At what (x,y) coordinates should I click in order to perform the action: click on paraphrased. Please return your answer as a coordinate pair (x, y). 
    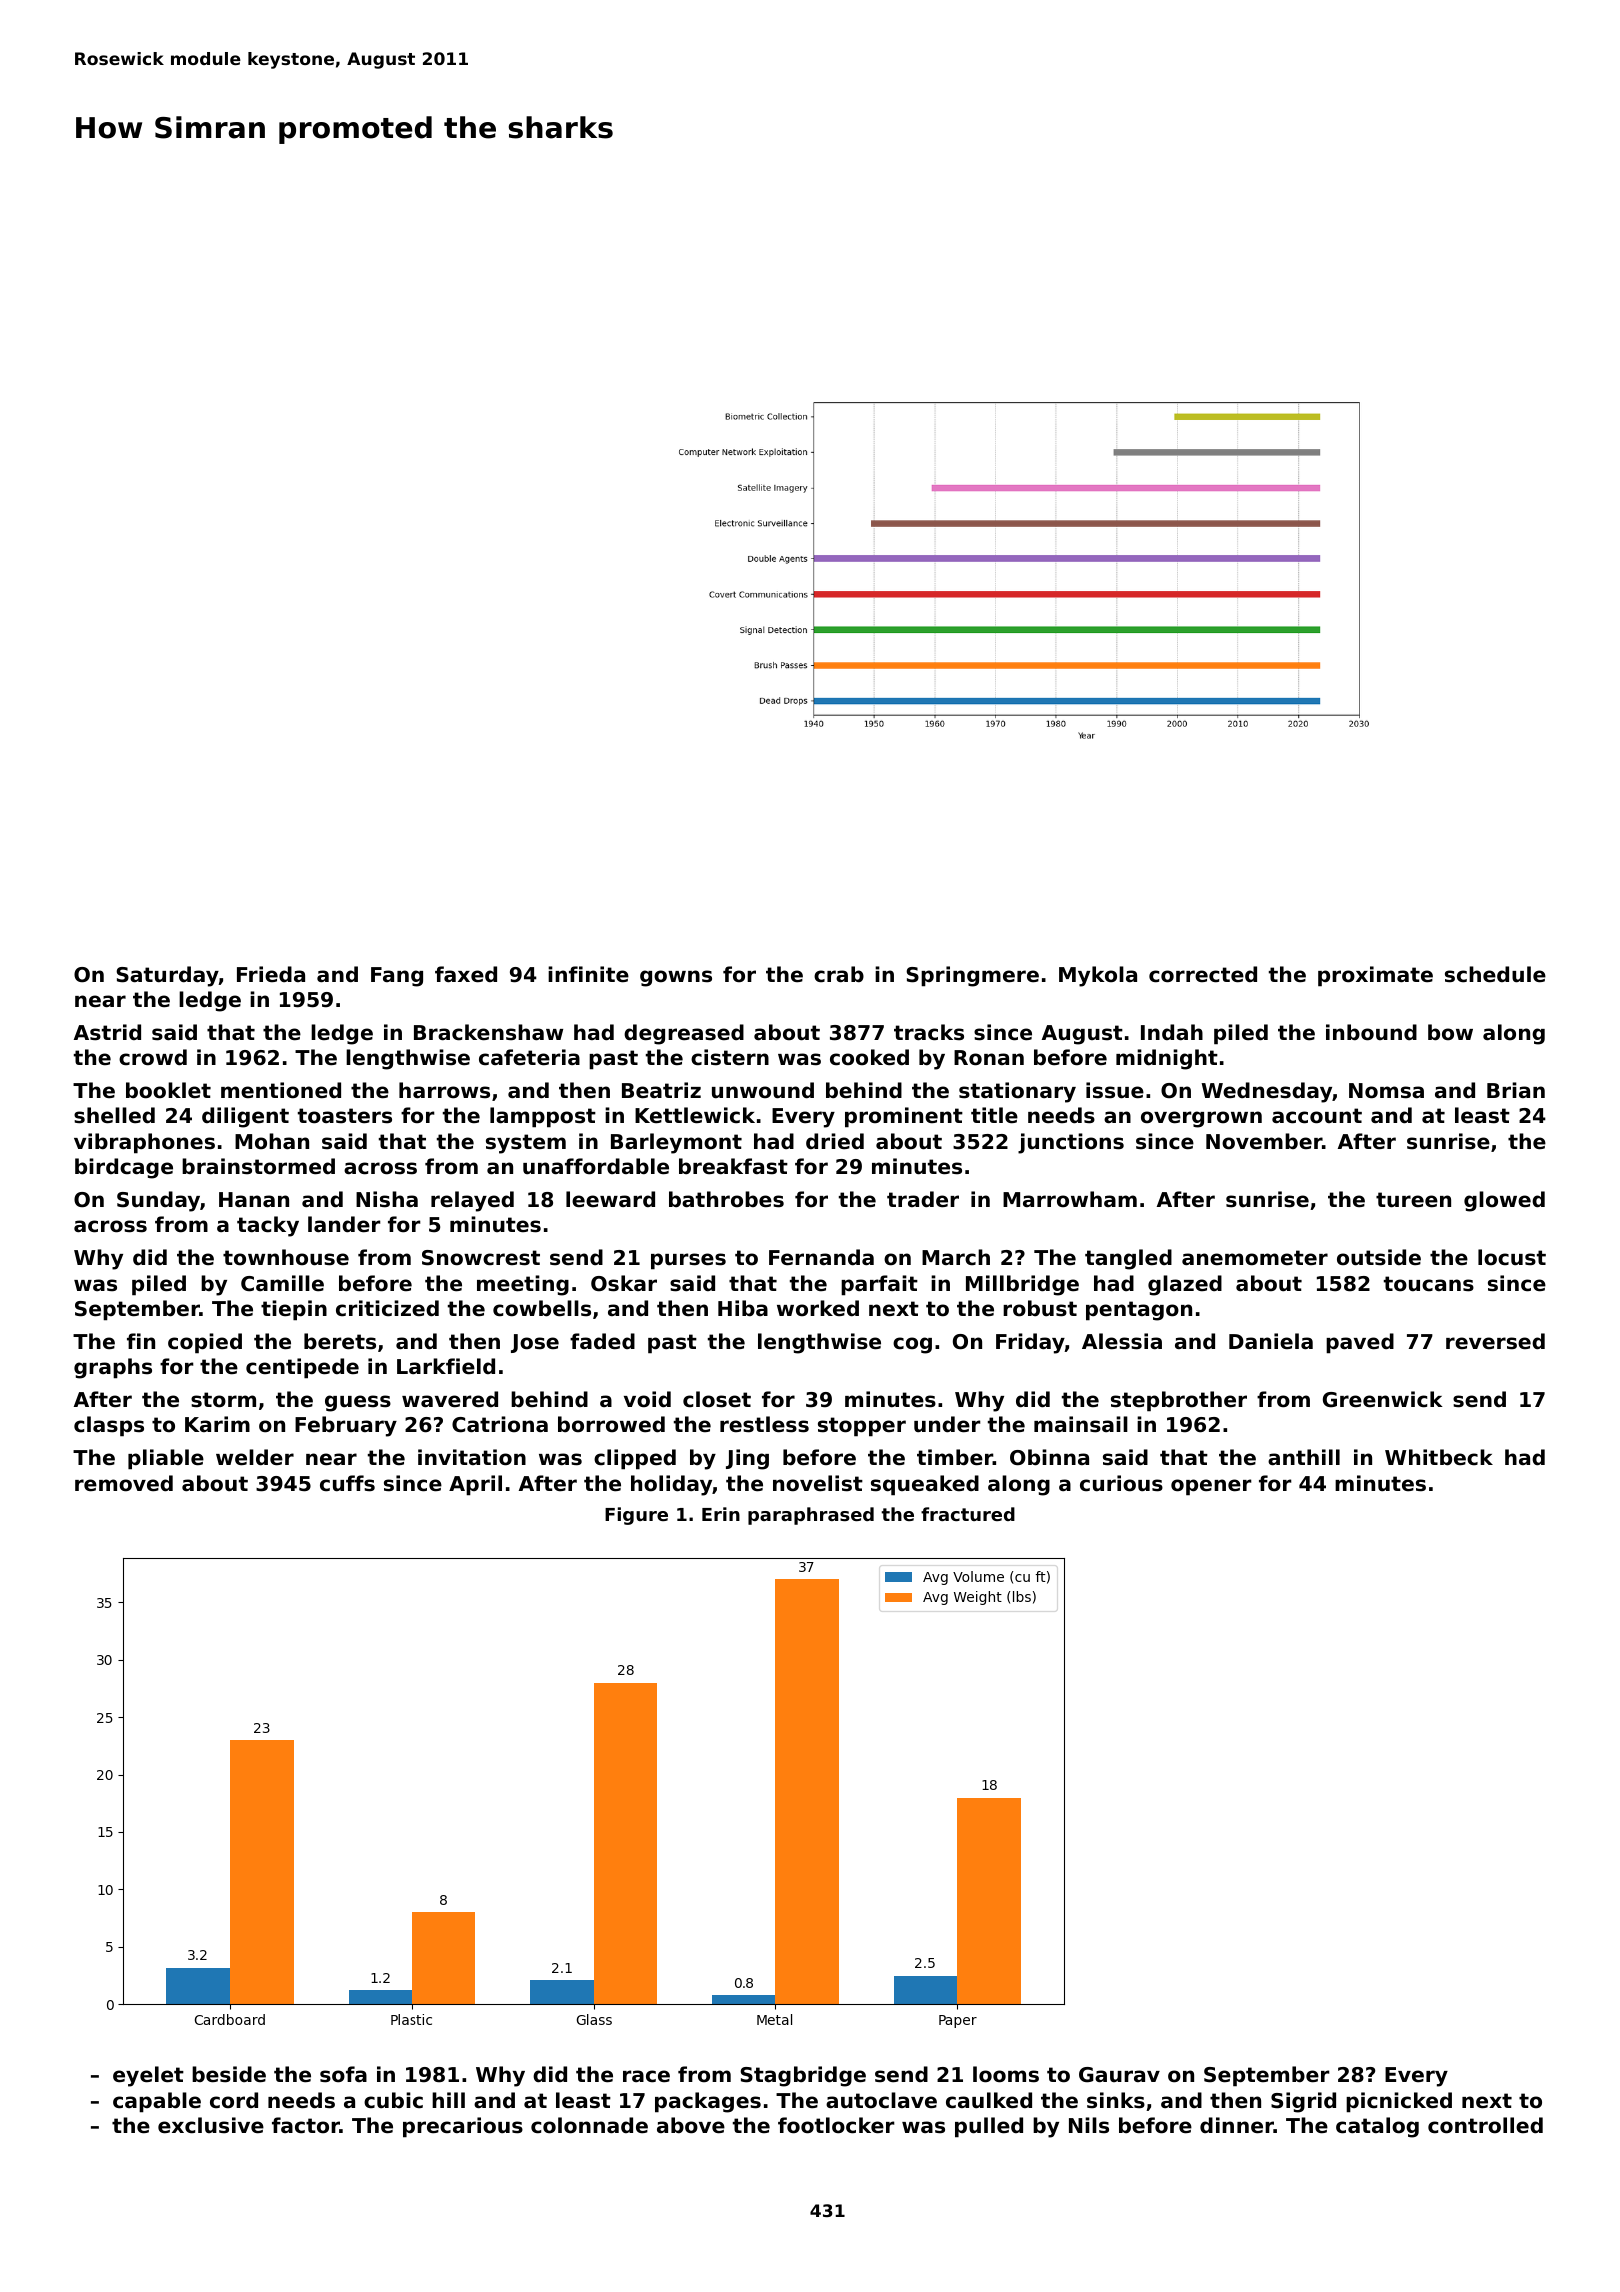
    Looking at the image, I should click on (811, 1516).
